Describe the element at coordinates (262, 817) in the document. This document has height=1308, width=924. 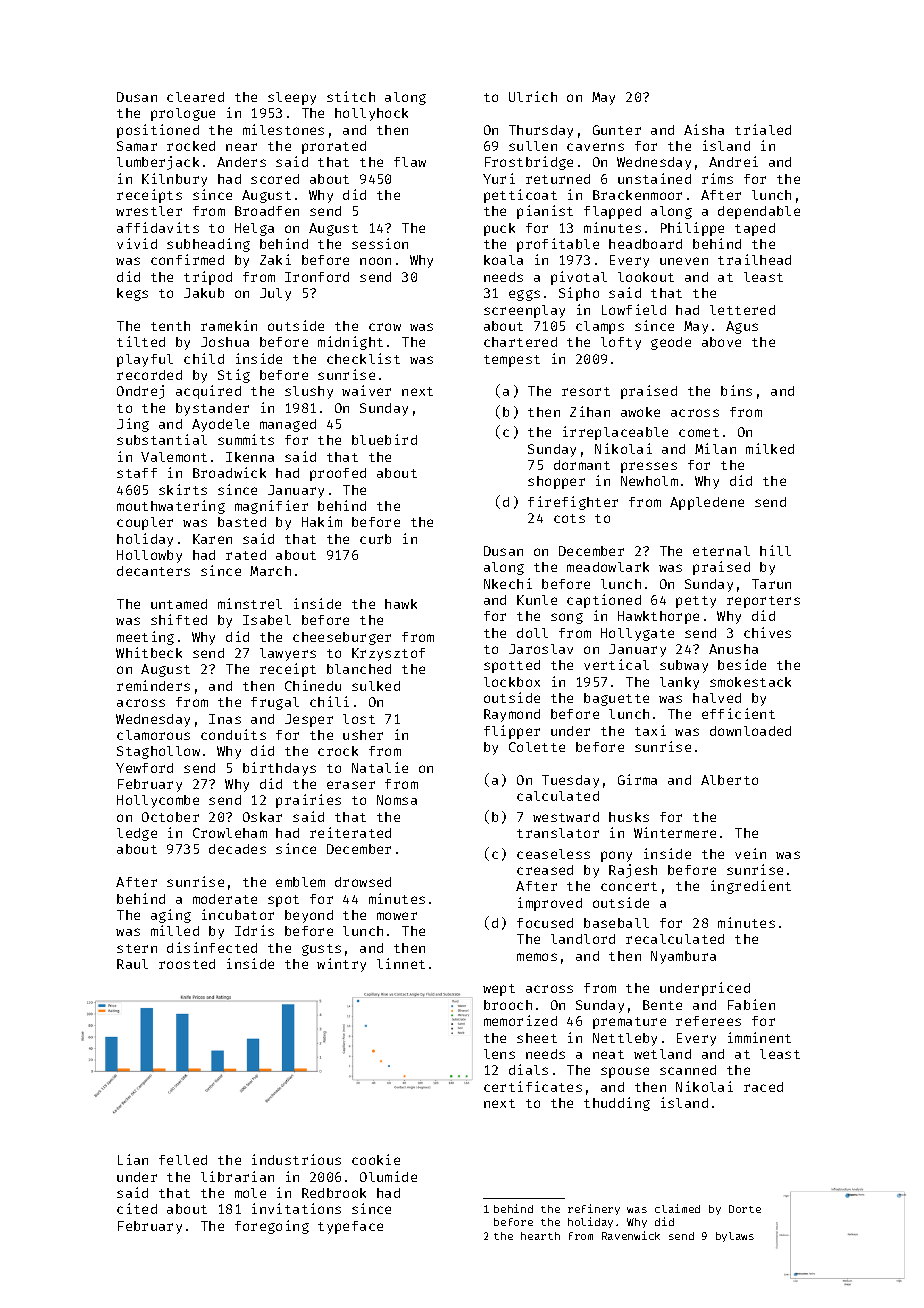
I see `Oskar` at that location.
